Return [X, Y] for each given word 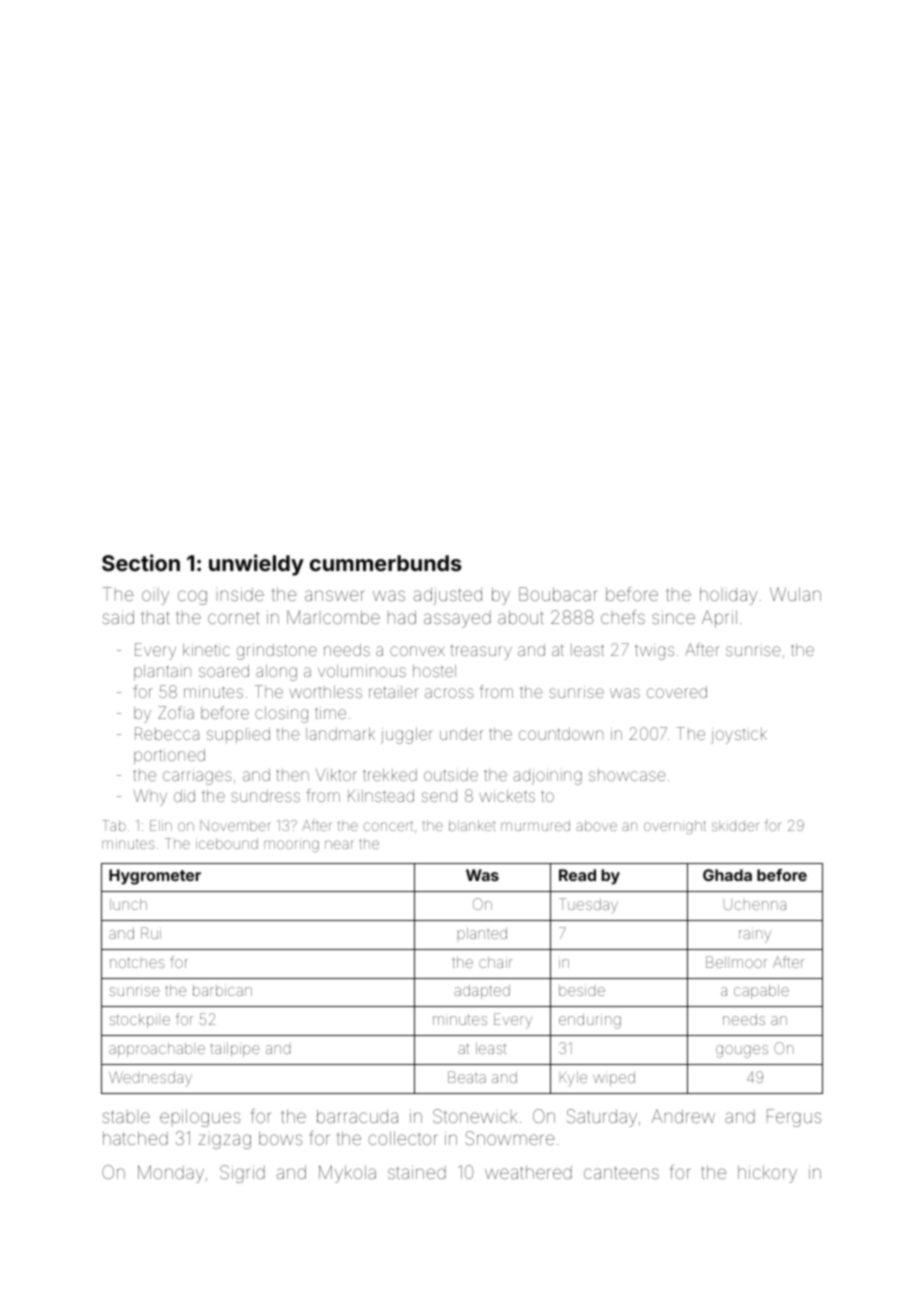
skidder [736, 825]
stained [417, 1172]
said [118, 617]
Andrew [683, 1116]
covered [677, 692]
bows [280, 1138]
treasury [481, 652]
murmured [535, 825]
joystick [739, 736]
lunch [128, 904]
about [521, 617]
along [276, 673]
